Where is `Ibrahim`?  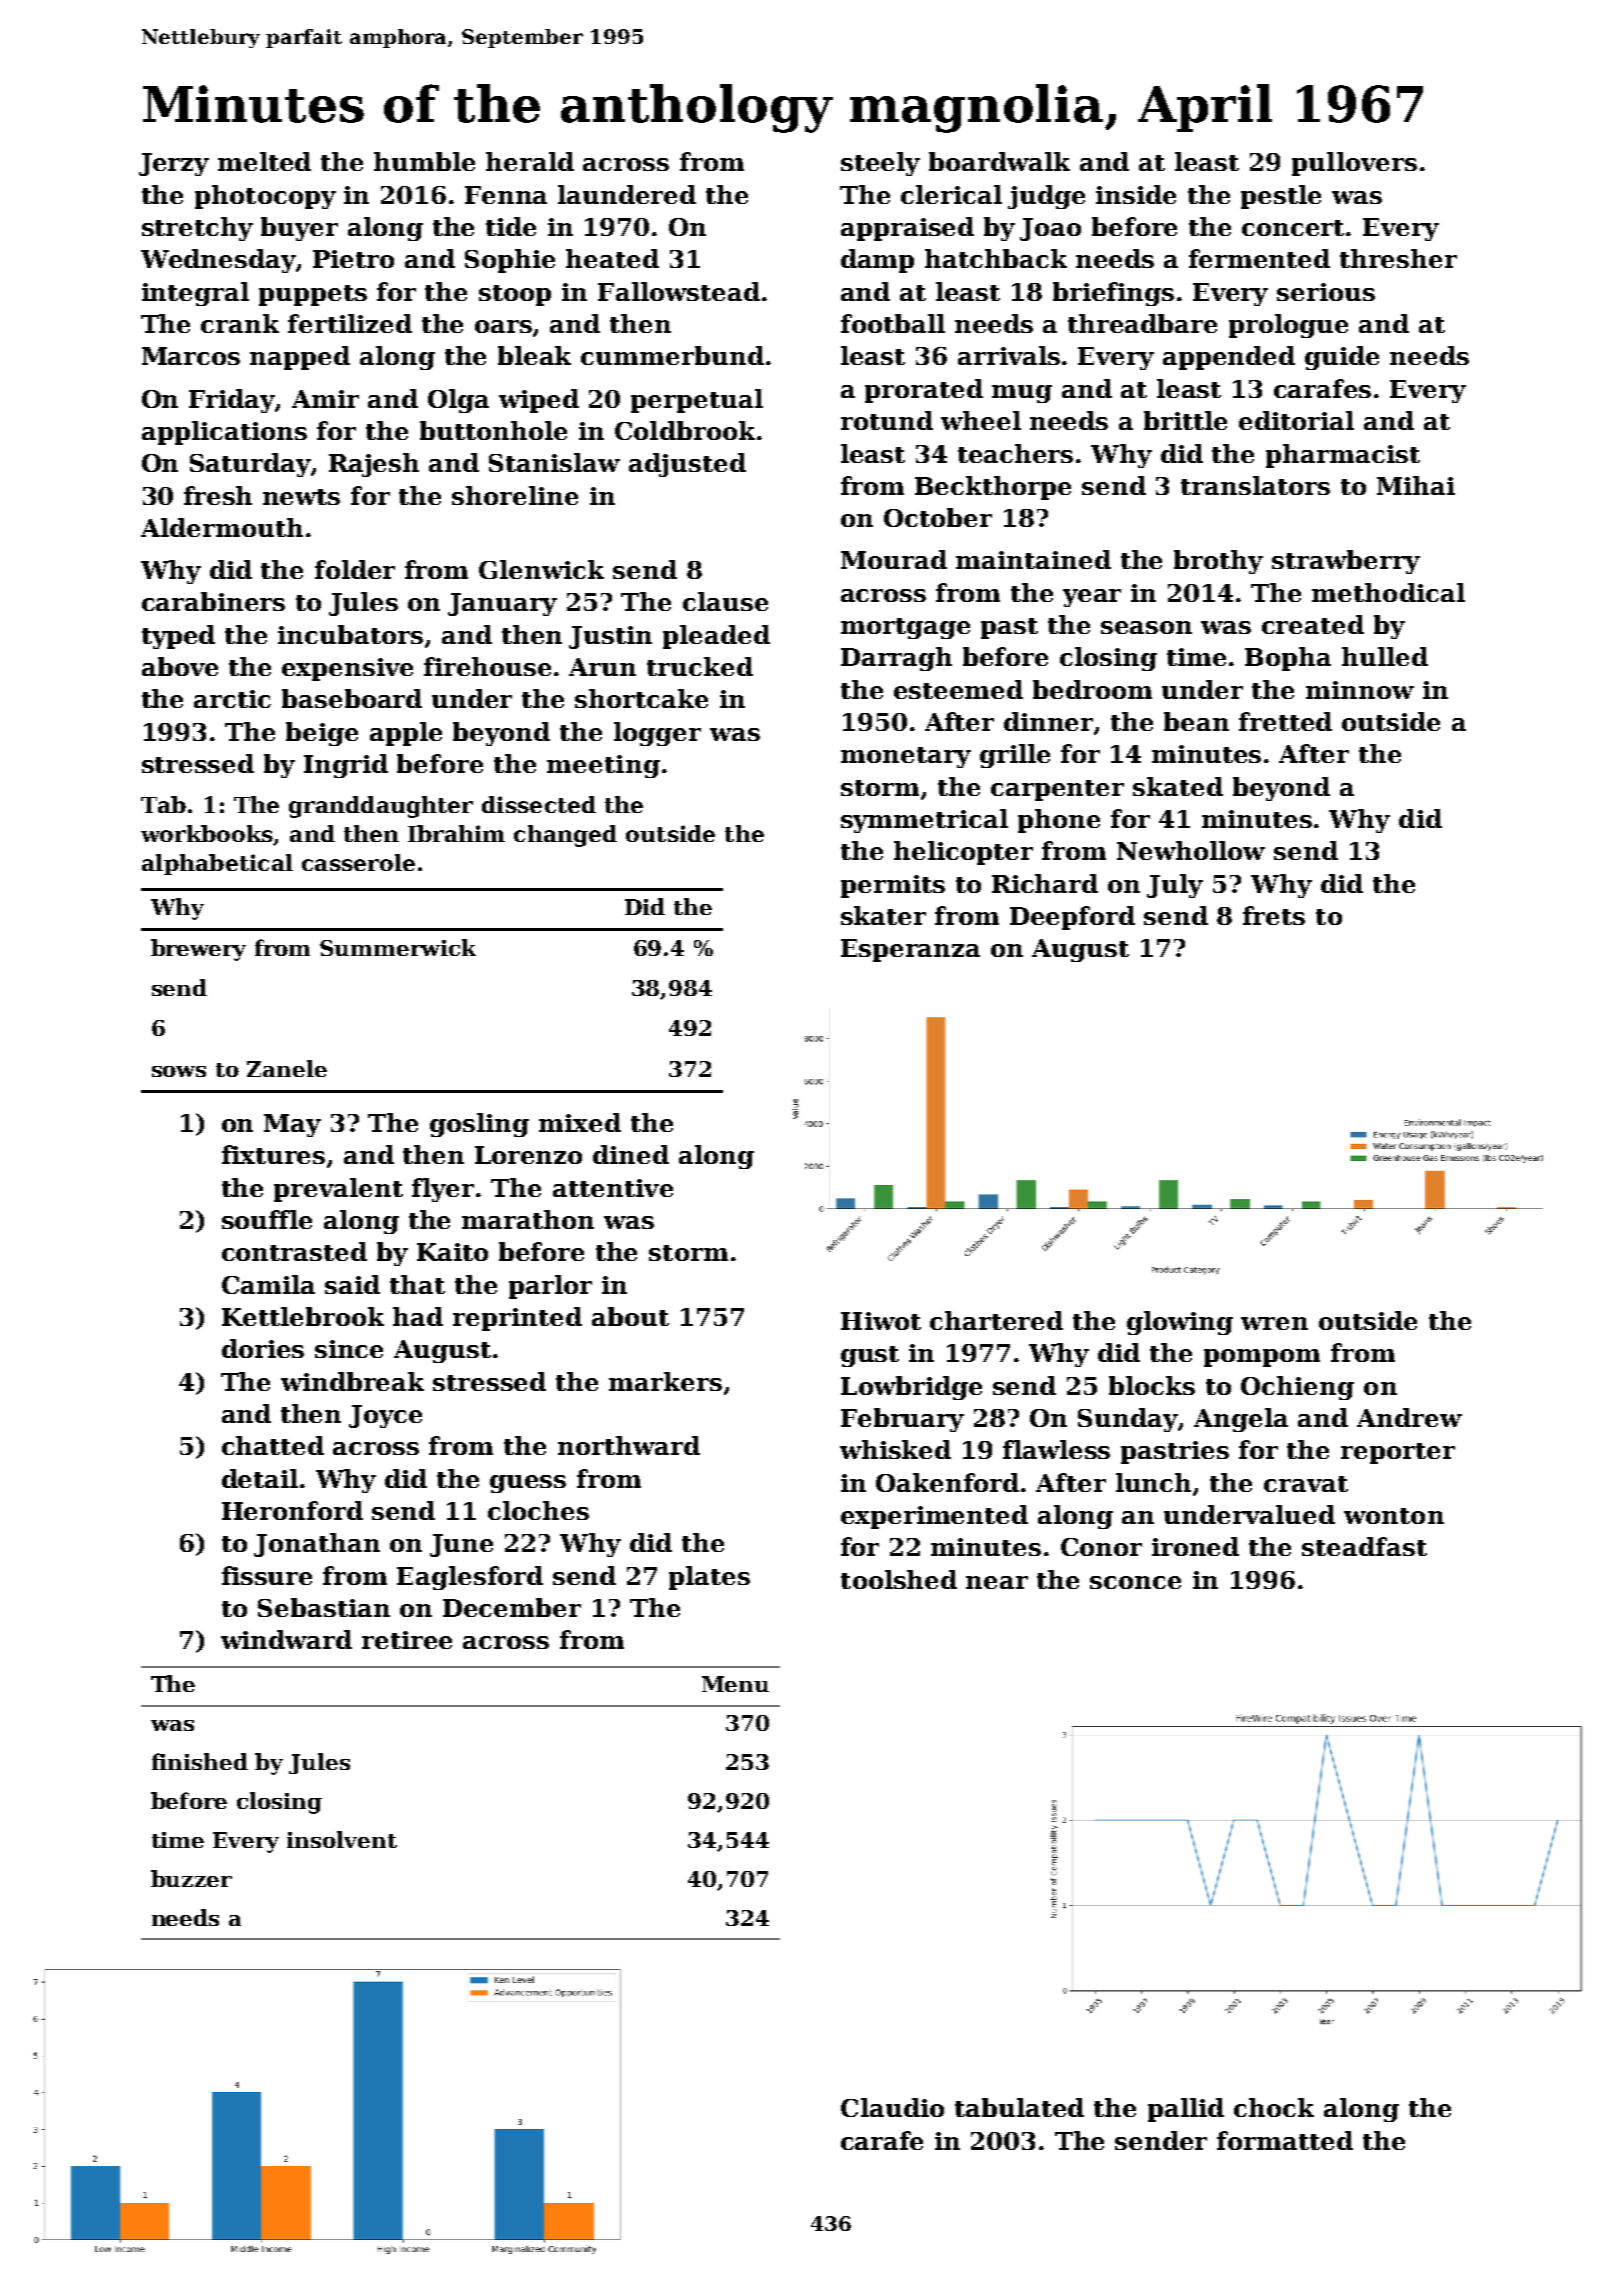 Ibrahim is located at coordinates (456, 833).
